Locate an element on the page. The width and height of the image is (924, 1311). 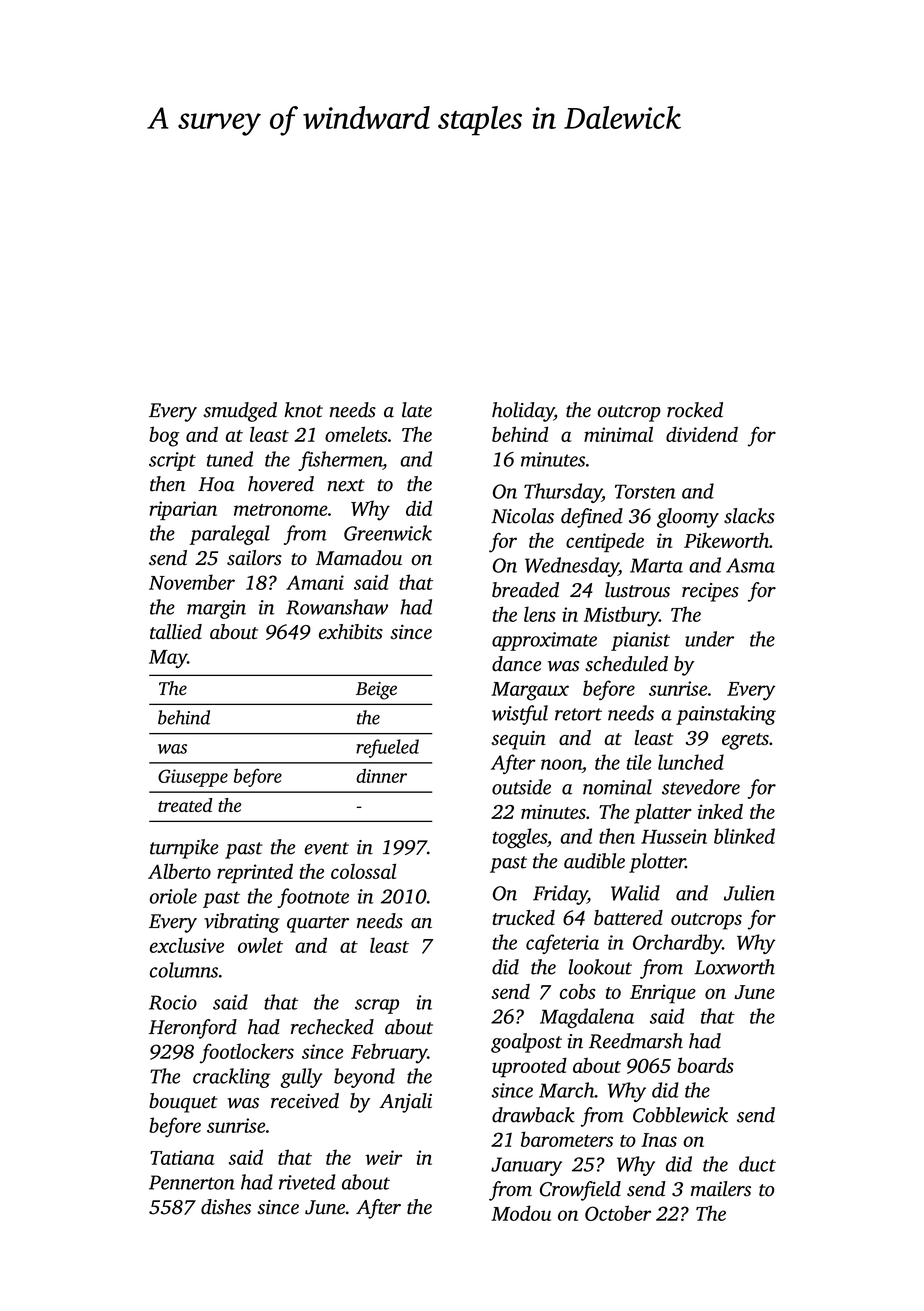
sailors is located at coordinates (254, 558).
